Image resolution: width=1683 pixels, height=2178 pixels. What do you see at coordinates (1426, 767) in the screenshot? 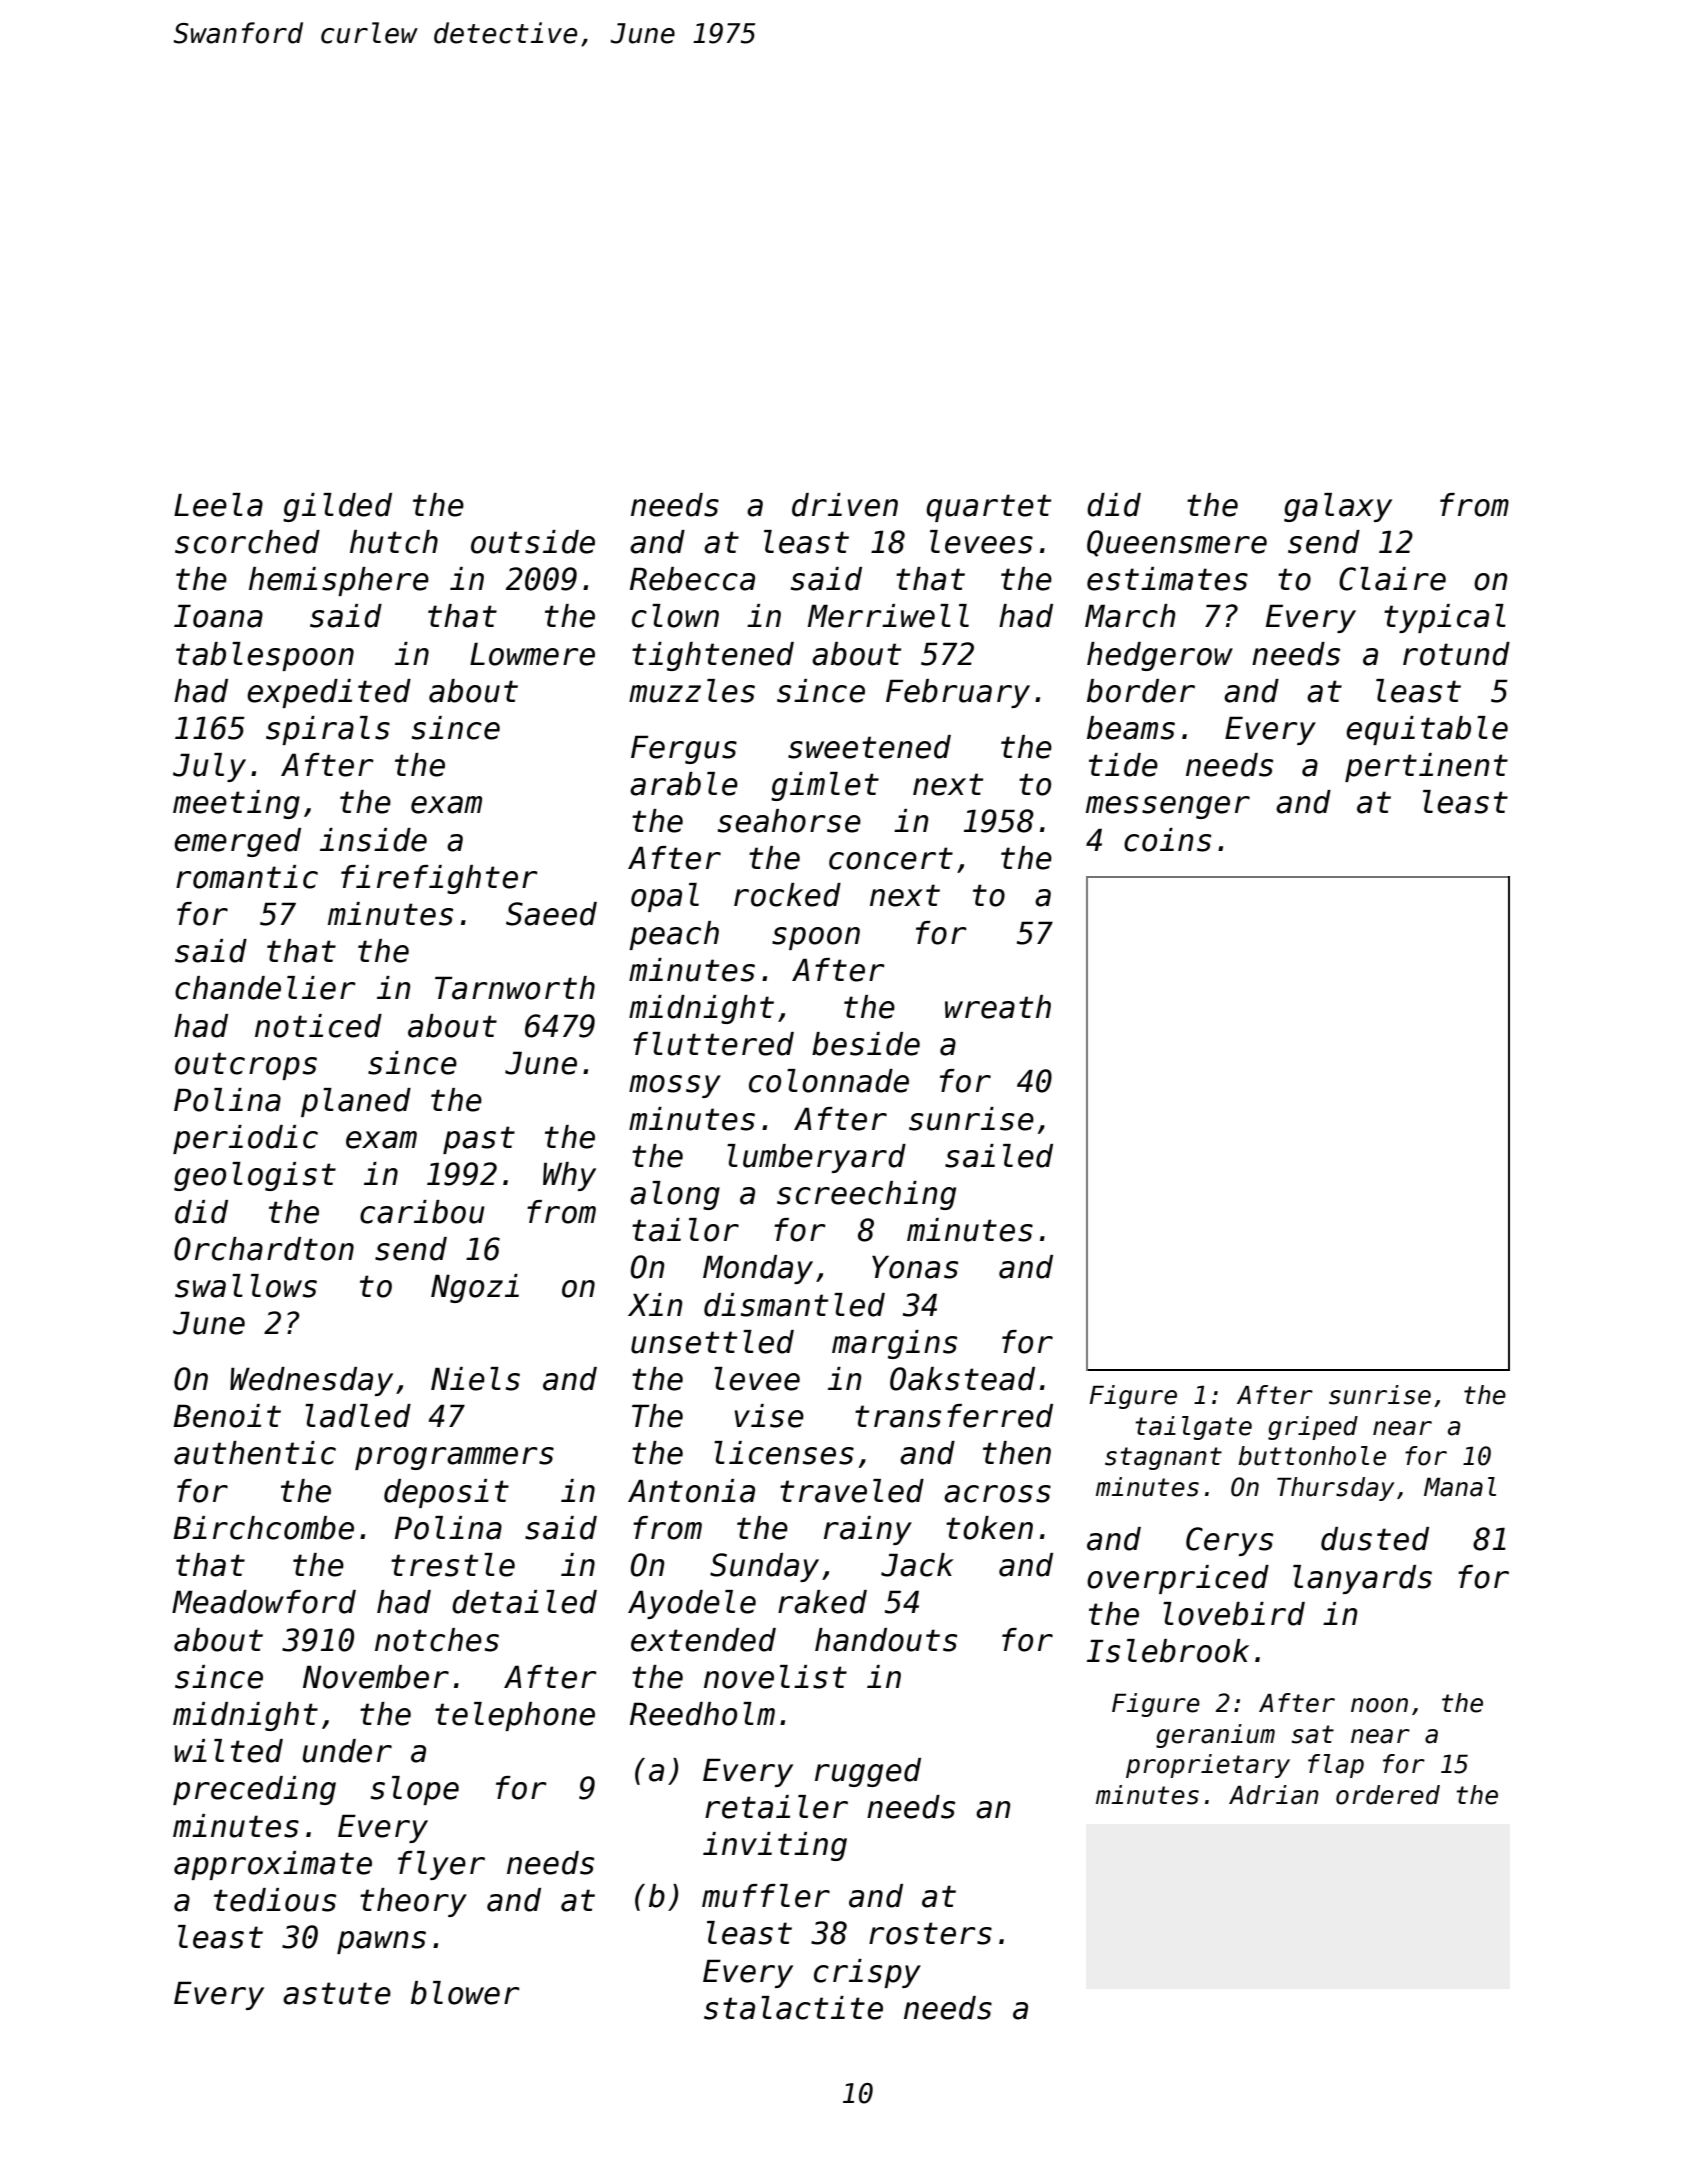
I see `pertinent` at bounding box center [1426, 767].
